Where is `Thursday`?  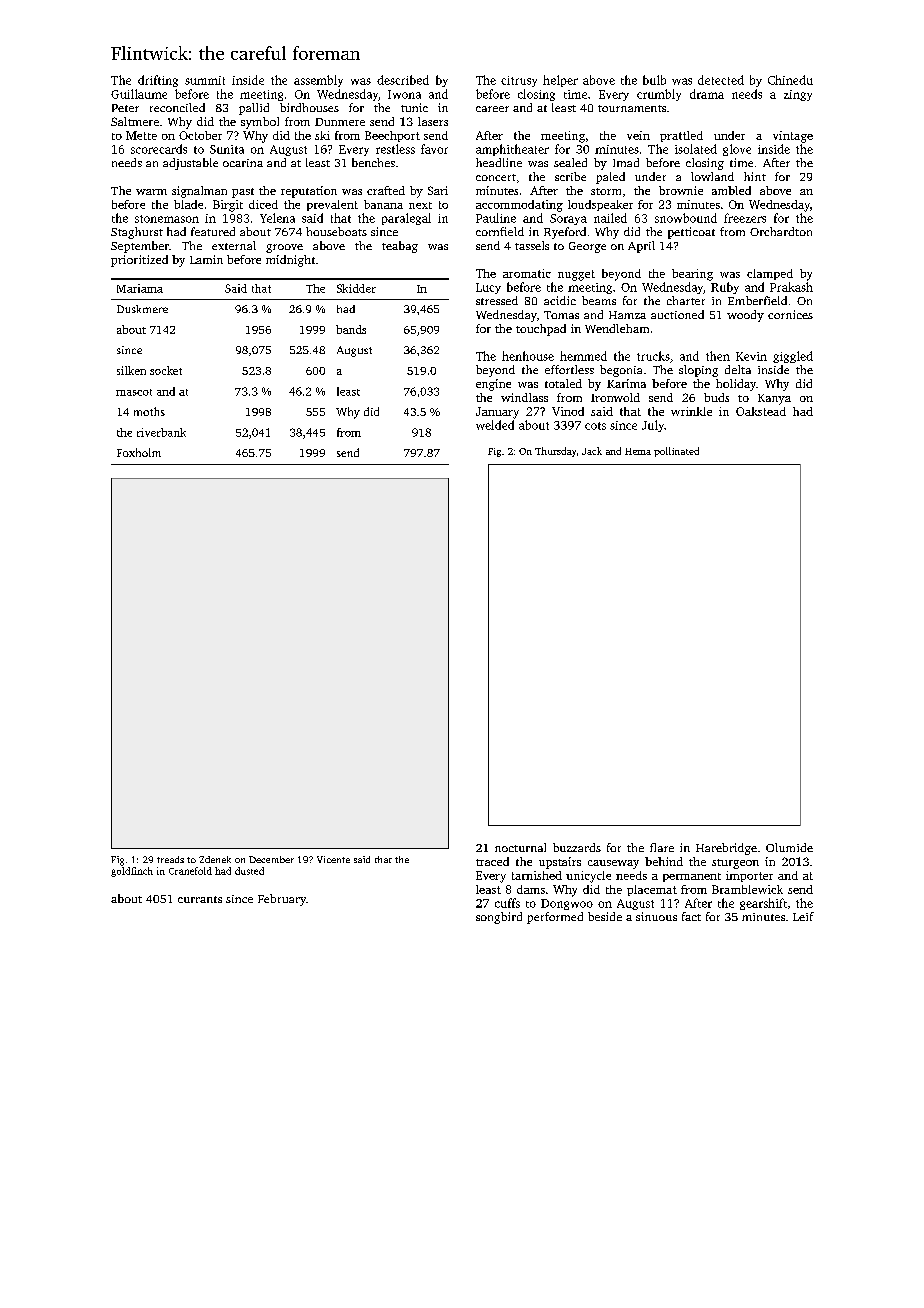
Thursday is located at coordinates (555, 452).
